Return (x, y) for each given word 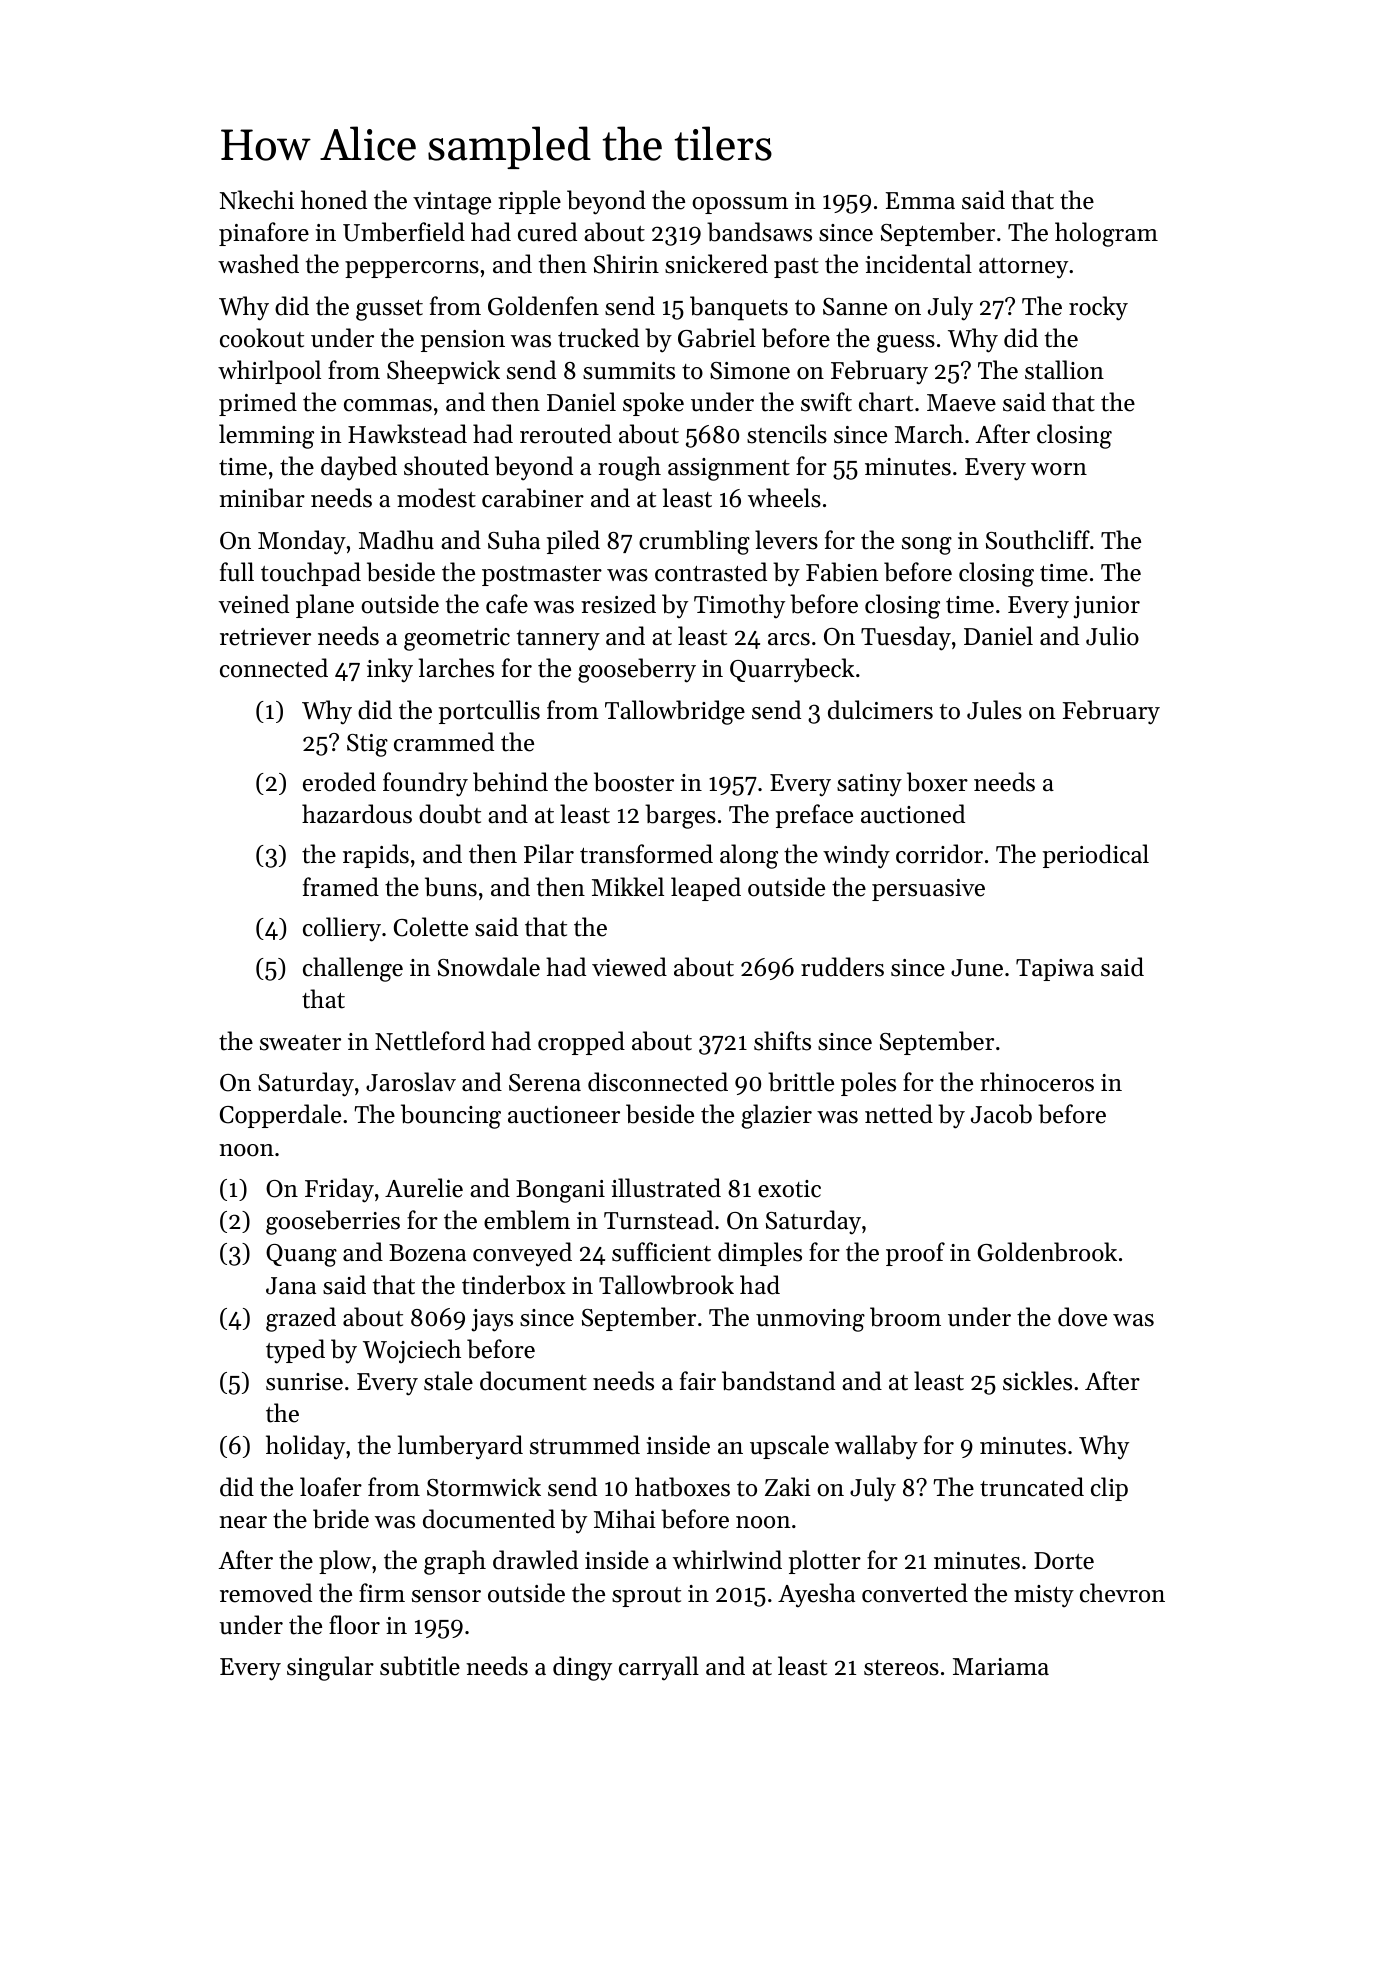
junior (1106, 607)
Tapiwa (1055, 970)
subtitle (420, 1666)
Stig (367, 745)
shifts (782, 1041)
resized (618, 604)
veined (253, 604)
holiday (305, 1447)
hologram (1106, 234)
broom (905, 1317)
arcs (789, 639)
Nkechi (257, 200)
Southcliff (1038, 540)
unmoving (810, 1320)
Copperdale (280, 1116)
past (796, 268)
